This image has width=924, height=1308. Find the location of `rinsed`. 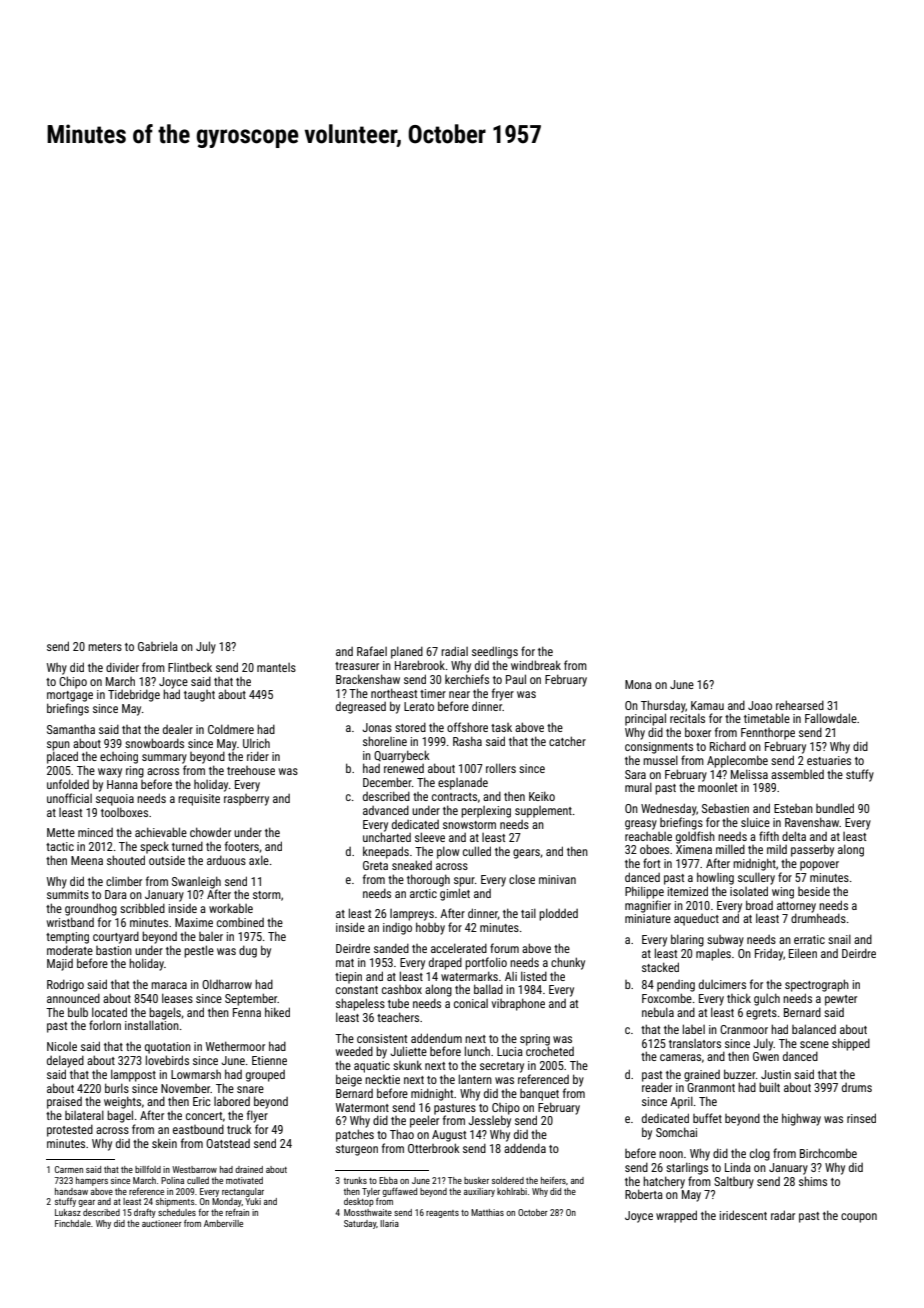

rinsed is located at coordinates (861, 1118).
